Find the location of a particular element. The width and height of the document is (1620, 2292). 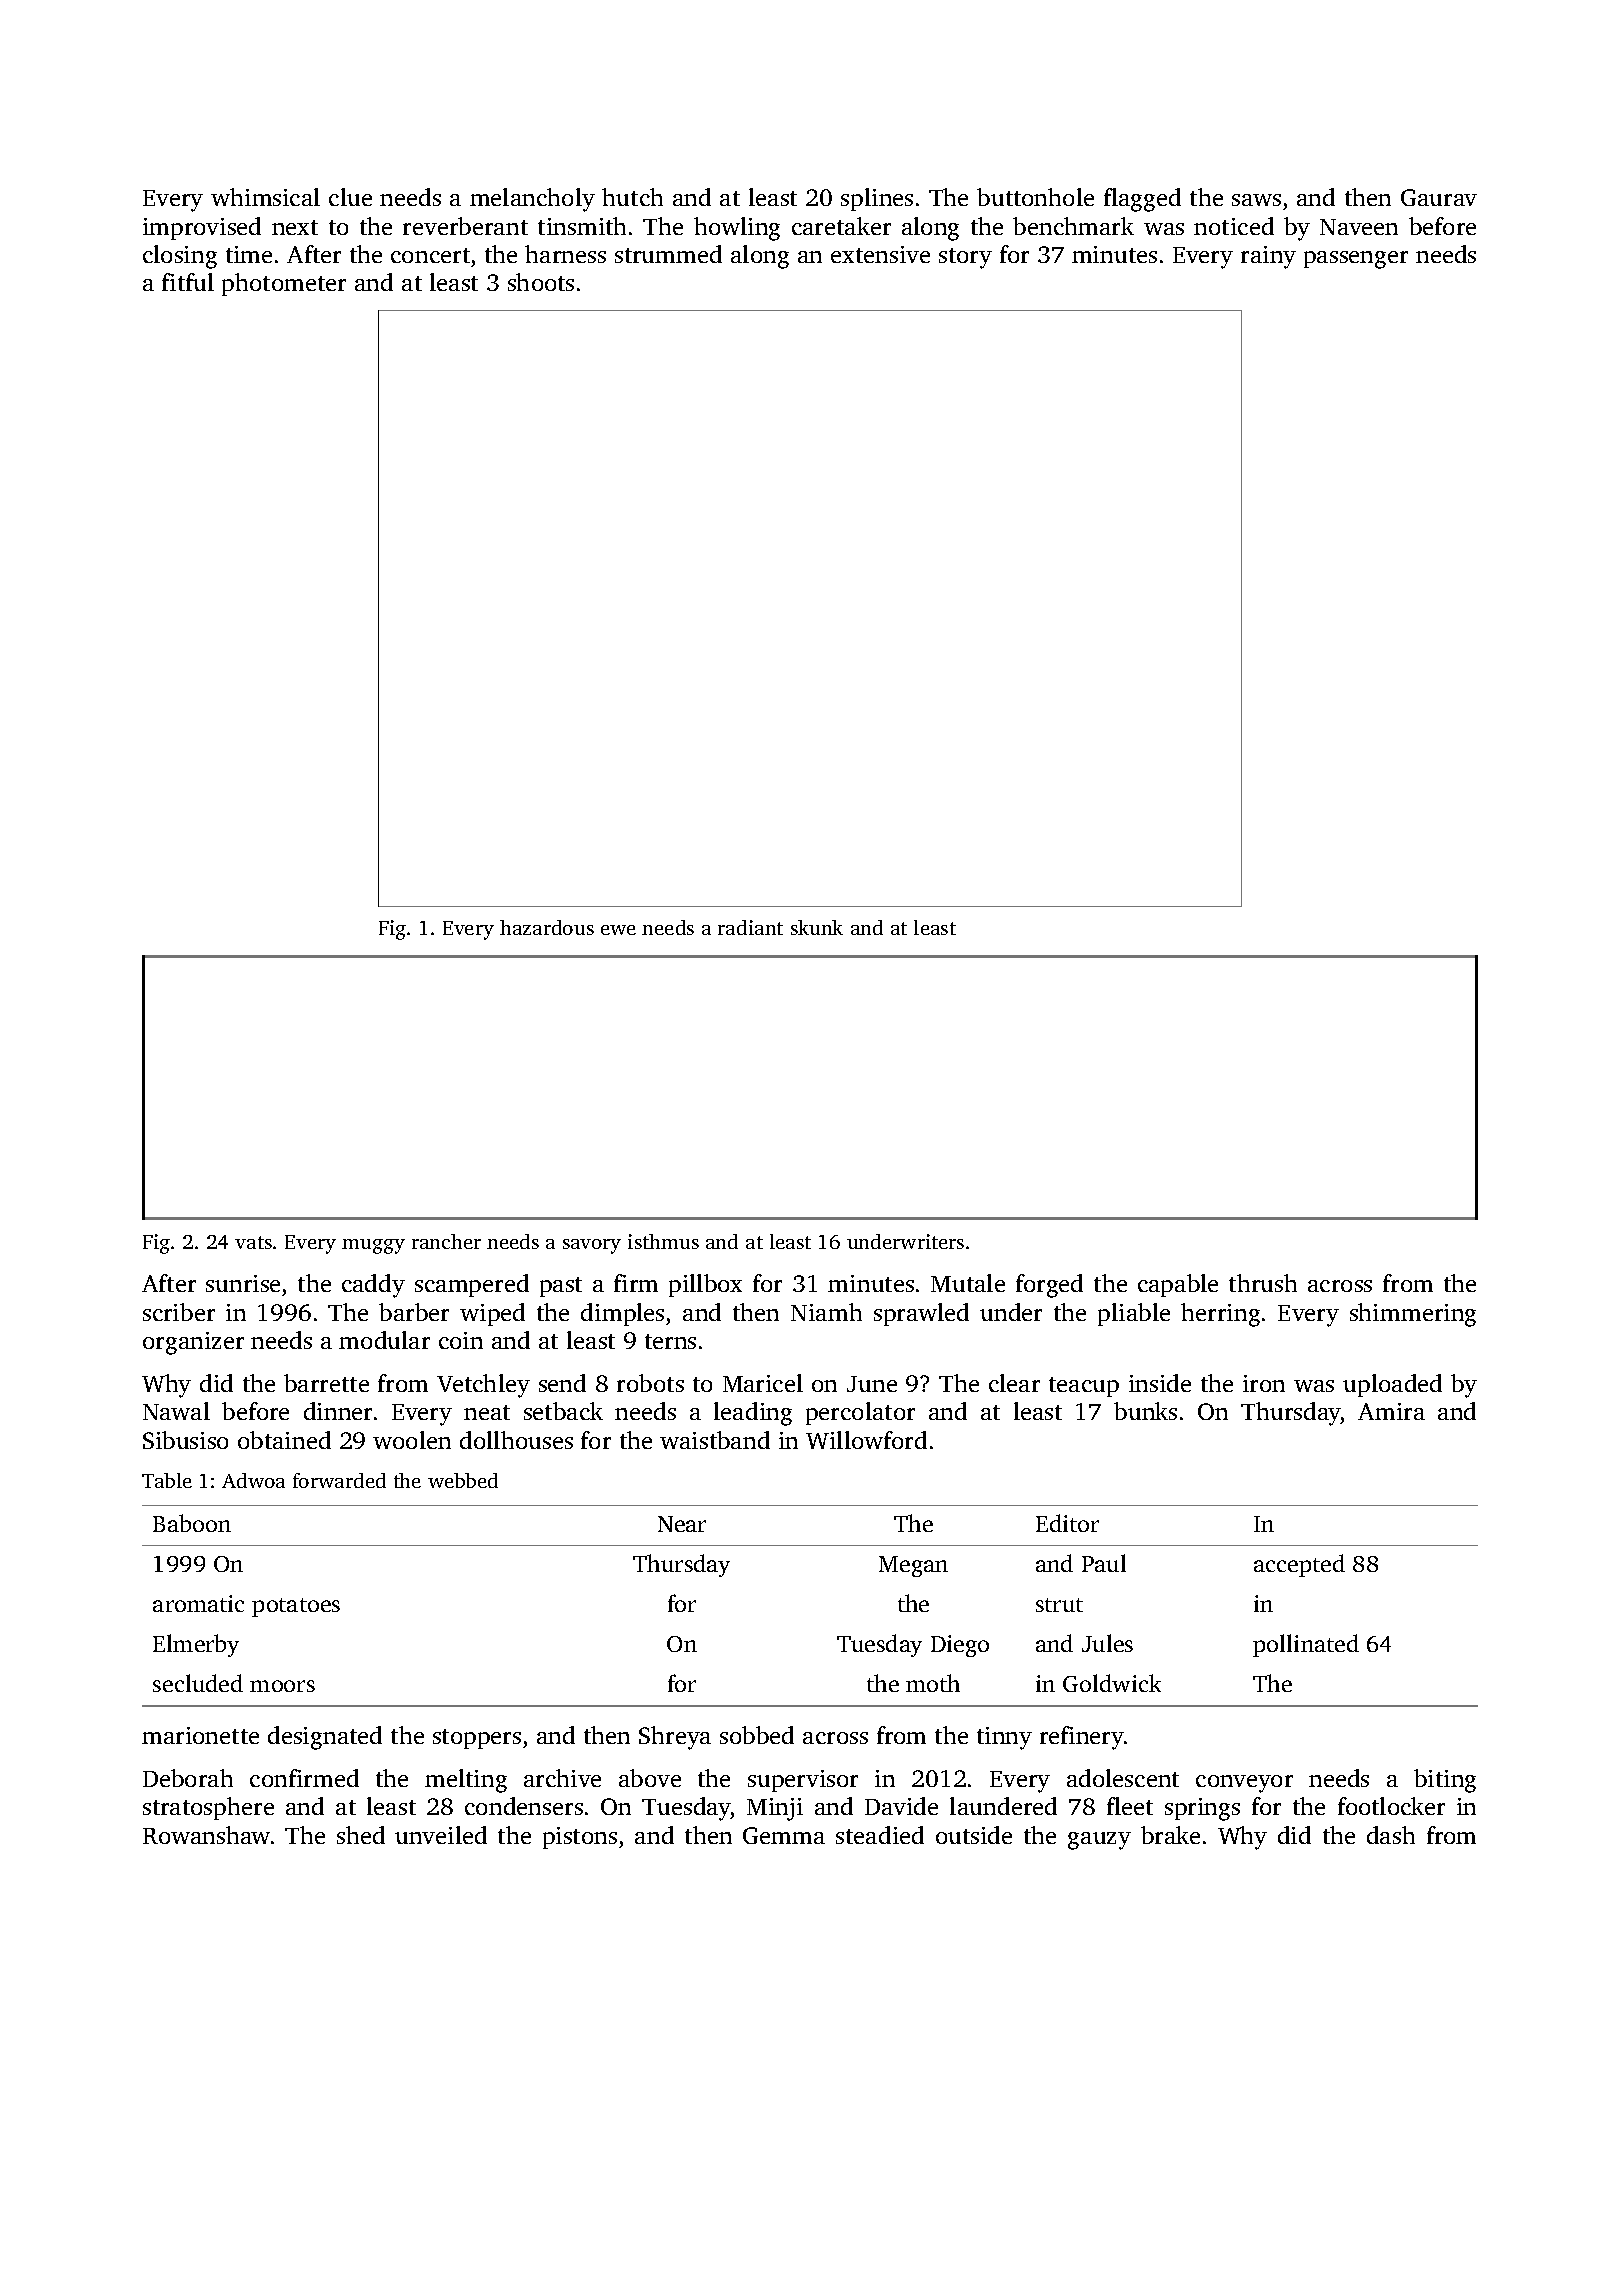

shoots is located at coordinates (541, 282).
